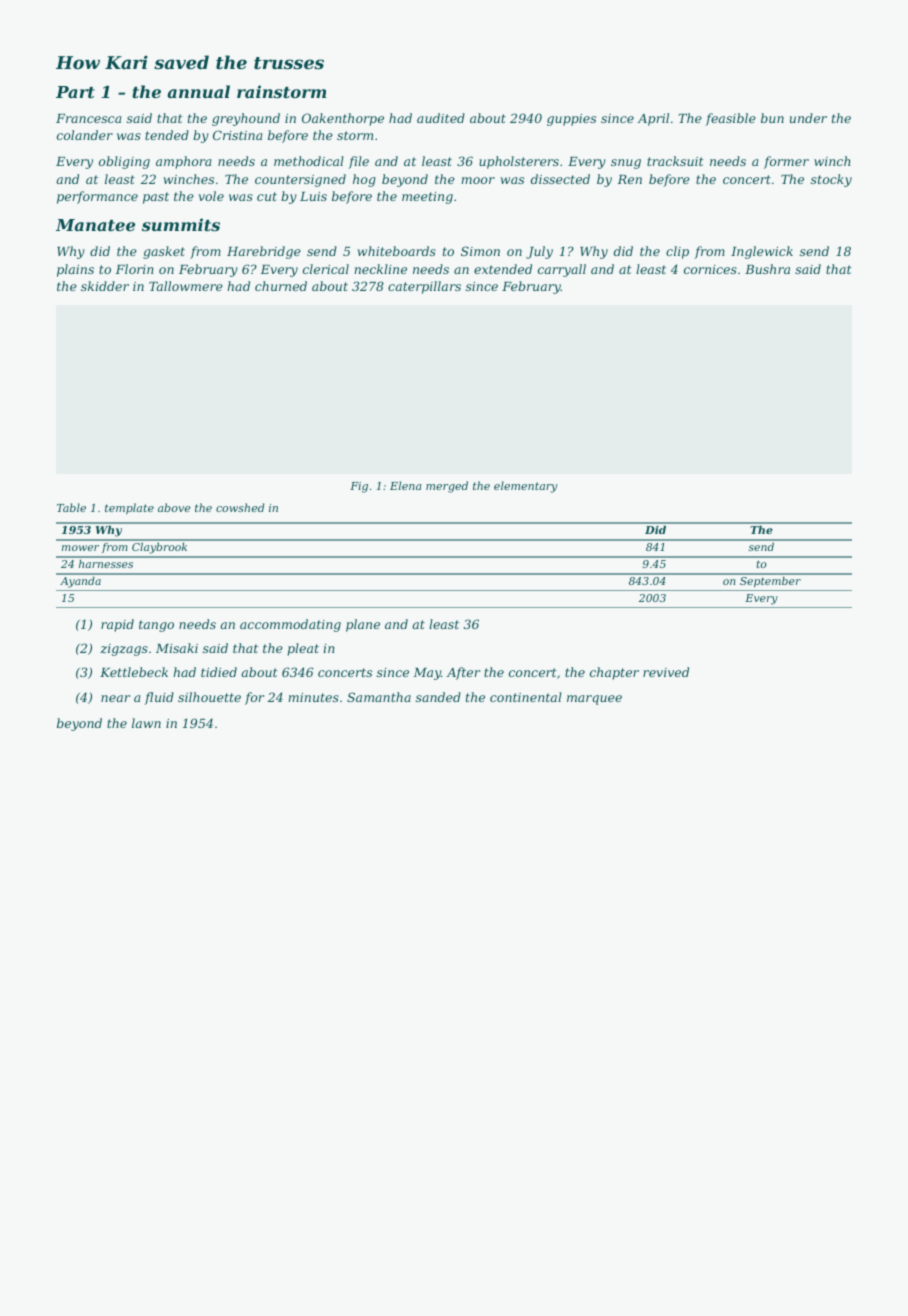 The height and width of the screenshot is (1316, 908). What do you see at coordinates (424, 287) in the screenshot?
I see `caterpillars` at bounding box center [424, 287].
